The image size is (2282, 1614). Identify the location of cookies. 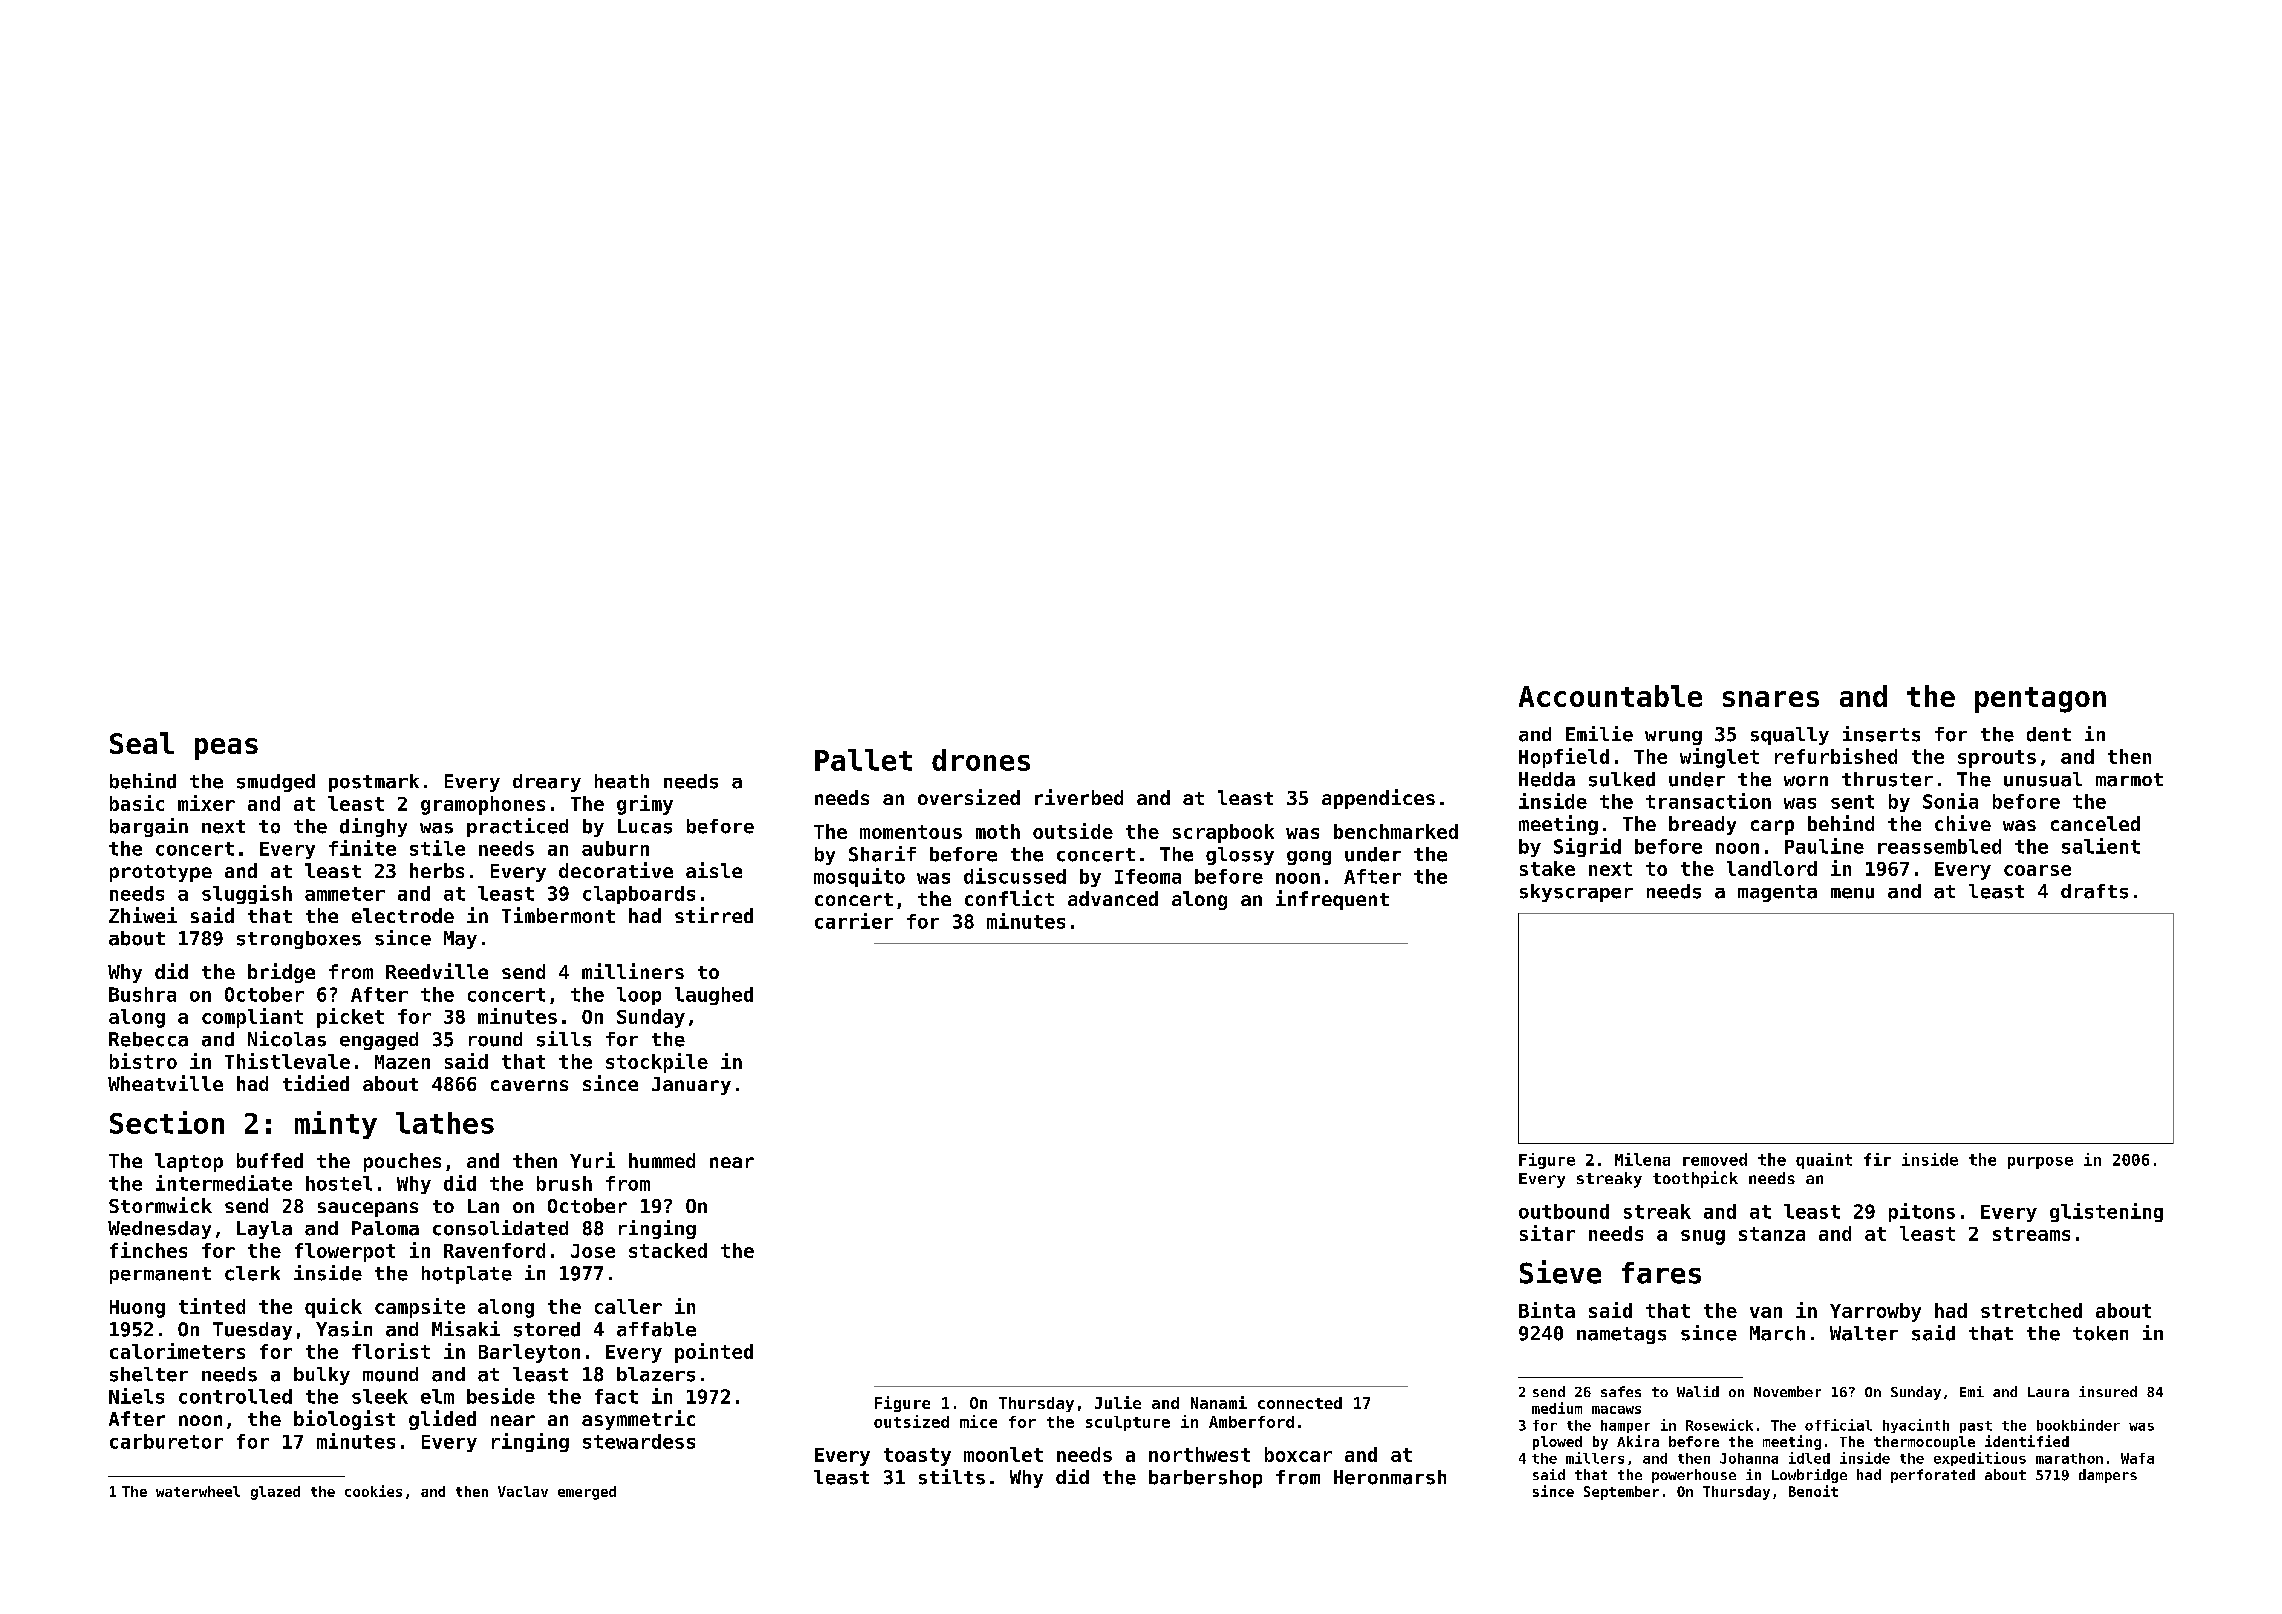
(373, 1491).
